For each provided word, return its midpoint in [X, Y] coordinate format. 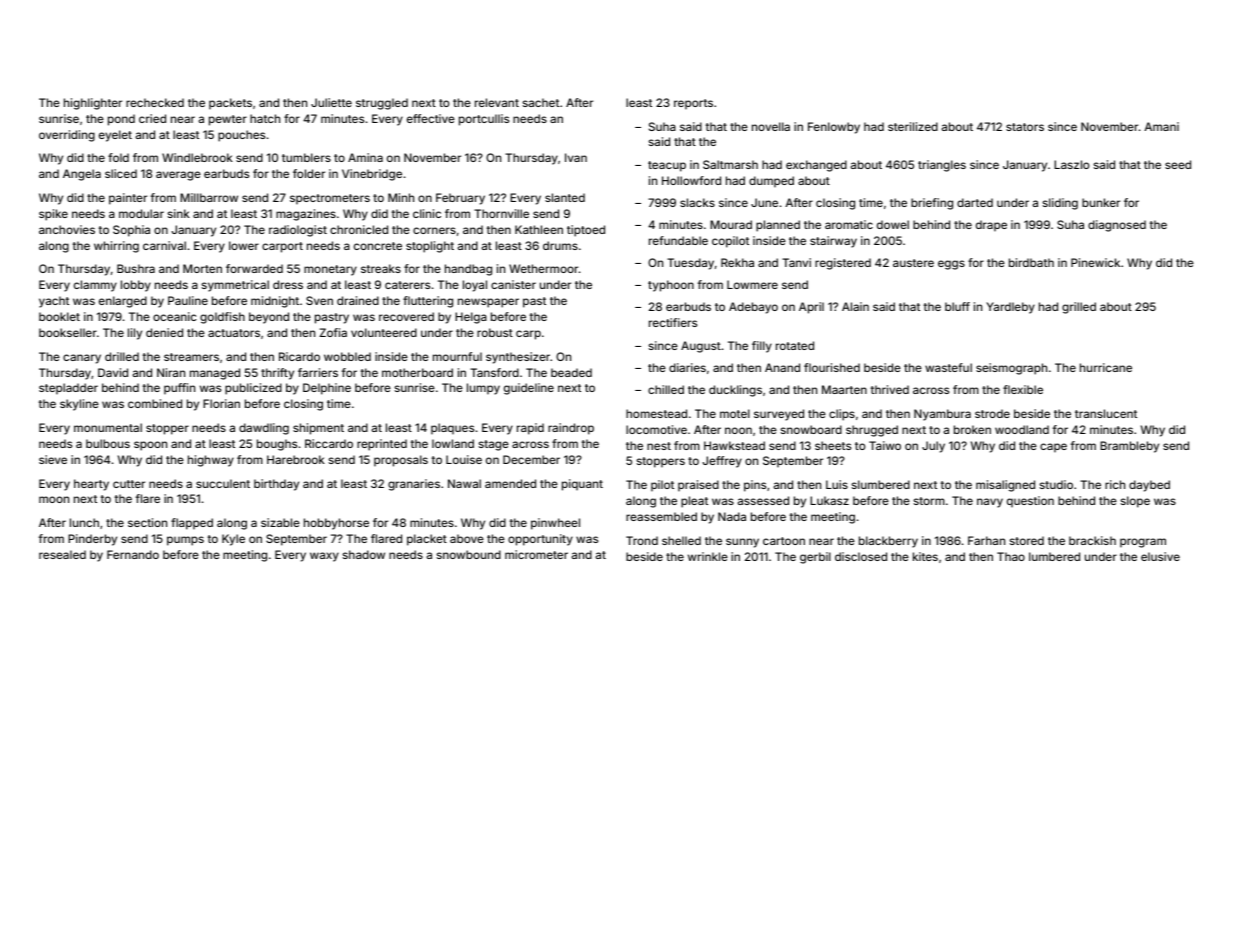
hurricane [1106, 367]
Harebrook [296, 459]
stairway [833, 242]
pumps [185, 541]
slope [1135, 502]
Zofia [333, 332]
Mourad [731, 224]
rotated [795, 345]
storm [929, 501]
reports [693, 104]
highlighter [93, 104]
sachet [541, 102]
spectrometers [330, 199]
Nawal [464, 483]
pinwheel [555, 524]
